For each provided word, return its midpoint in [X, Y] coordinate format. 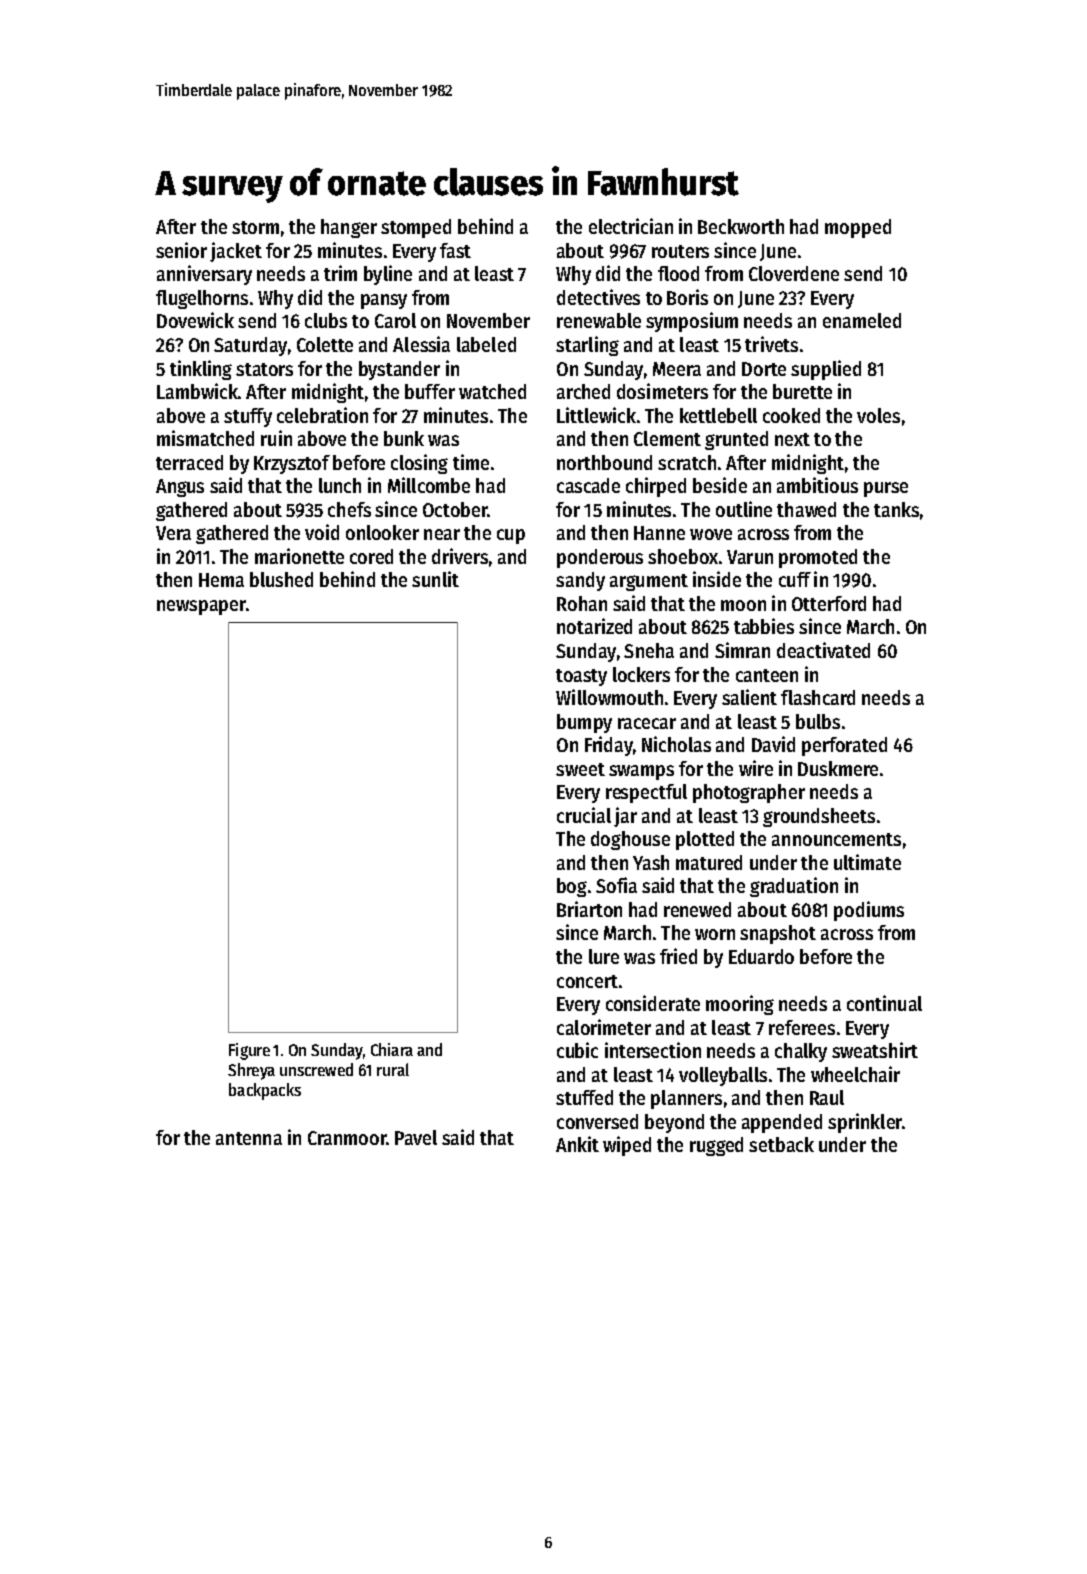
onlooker [382, 532]
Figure [249, 1051]
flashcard [818, 697]
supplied [826, 370]
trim [340, 273]
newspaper [201, 607]
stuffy [248, 417]
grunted [736, 440]
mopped [858, 228]
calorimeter [604, 1027]
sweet [580, 769]
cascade [588, 485]
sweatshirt [875, 1050]
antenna [249, 1138]
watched [492, 391]
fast [455, 250]
